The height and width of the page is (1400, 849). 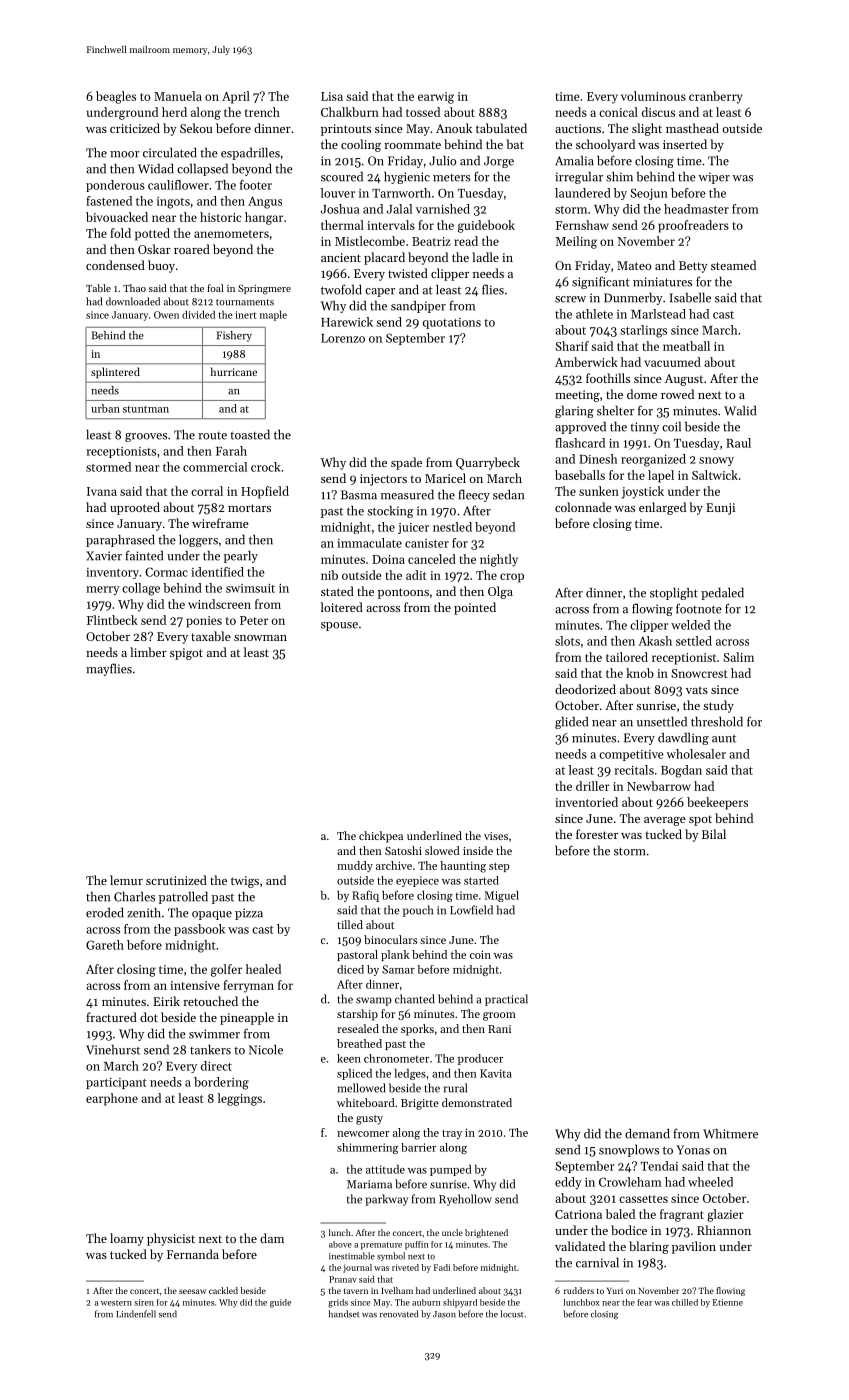 What do you see at coordinates (112, 620) in the page?
I see `Flintbeck` at bounding box center [112, 620].
